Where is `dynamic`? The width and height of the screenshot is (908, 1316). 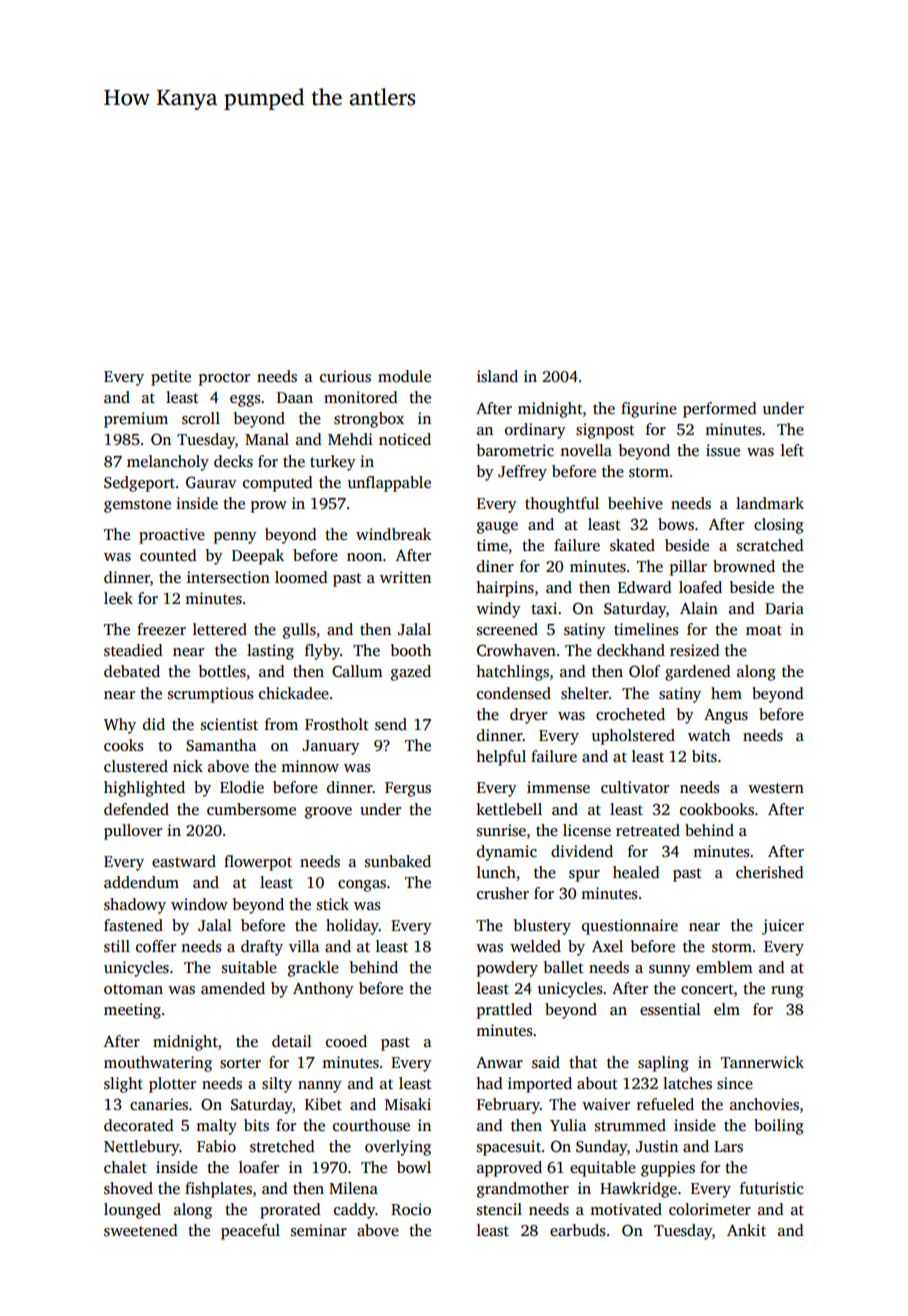 dynamic is located at coordinates (507, 853).
